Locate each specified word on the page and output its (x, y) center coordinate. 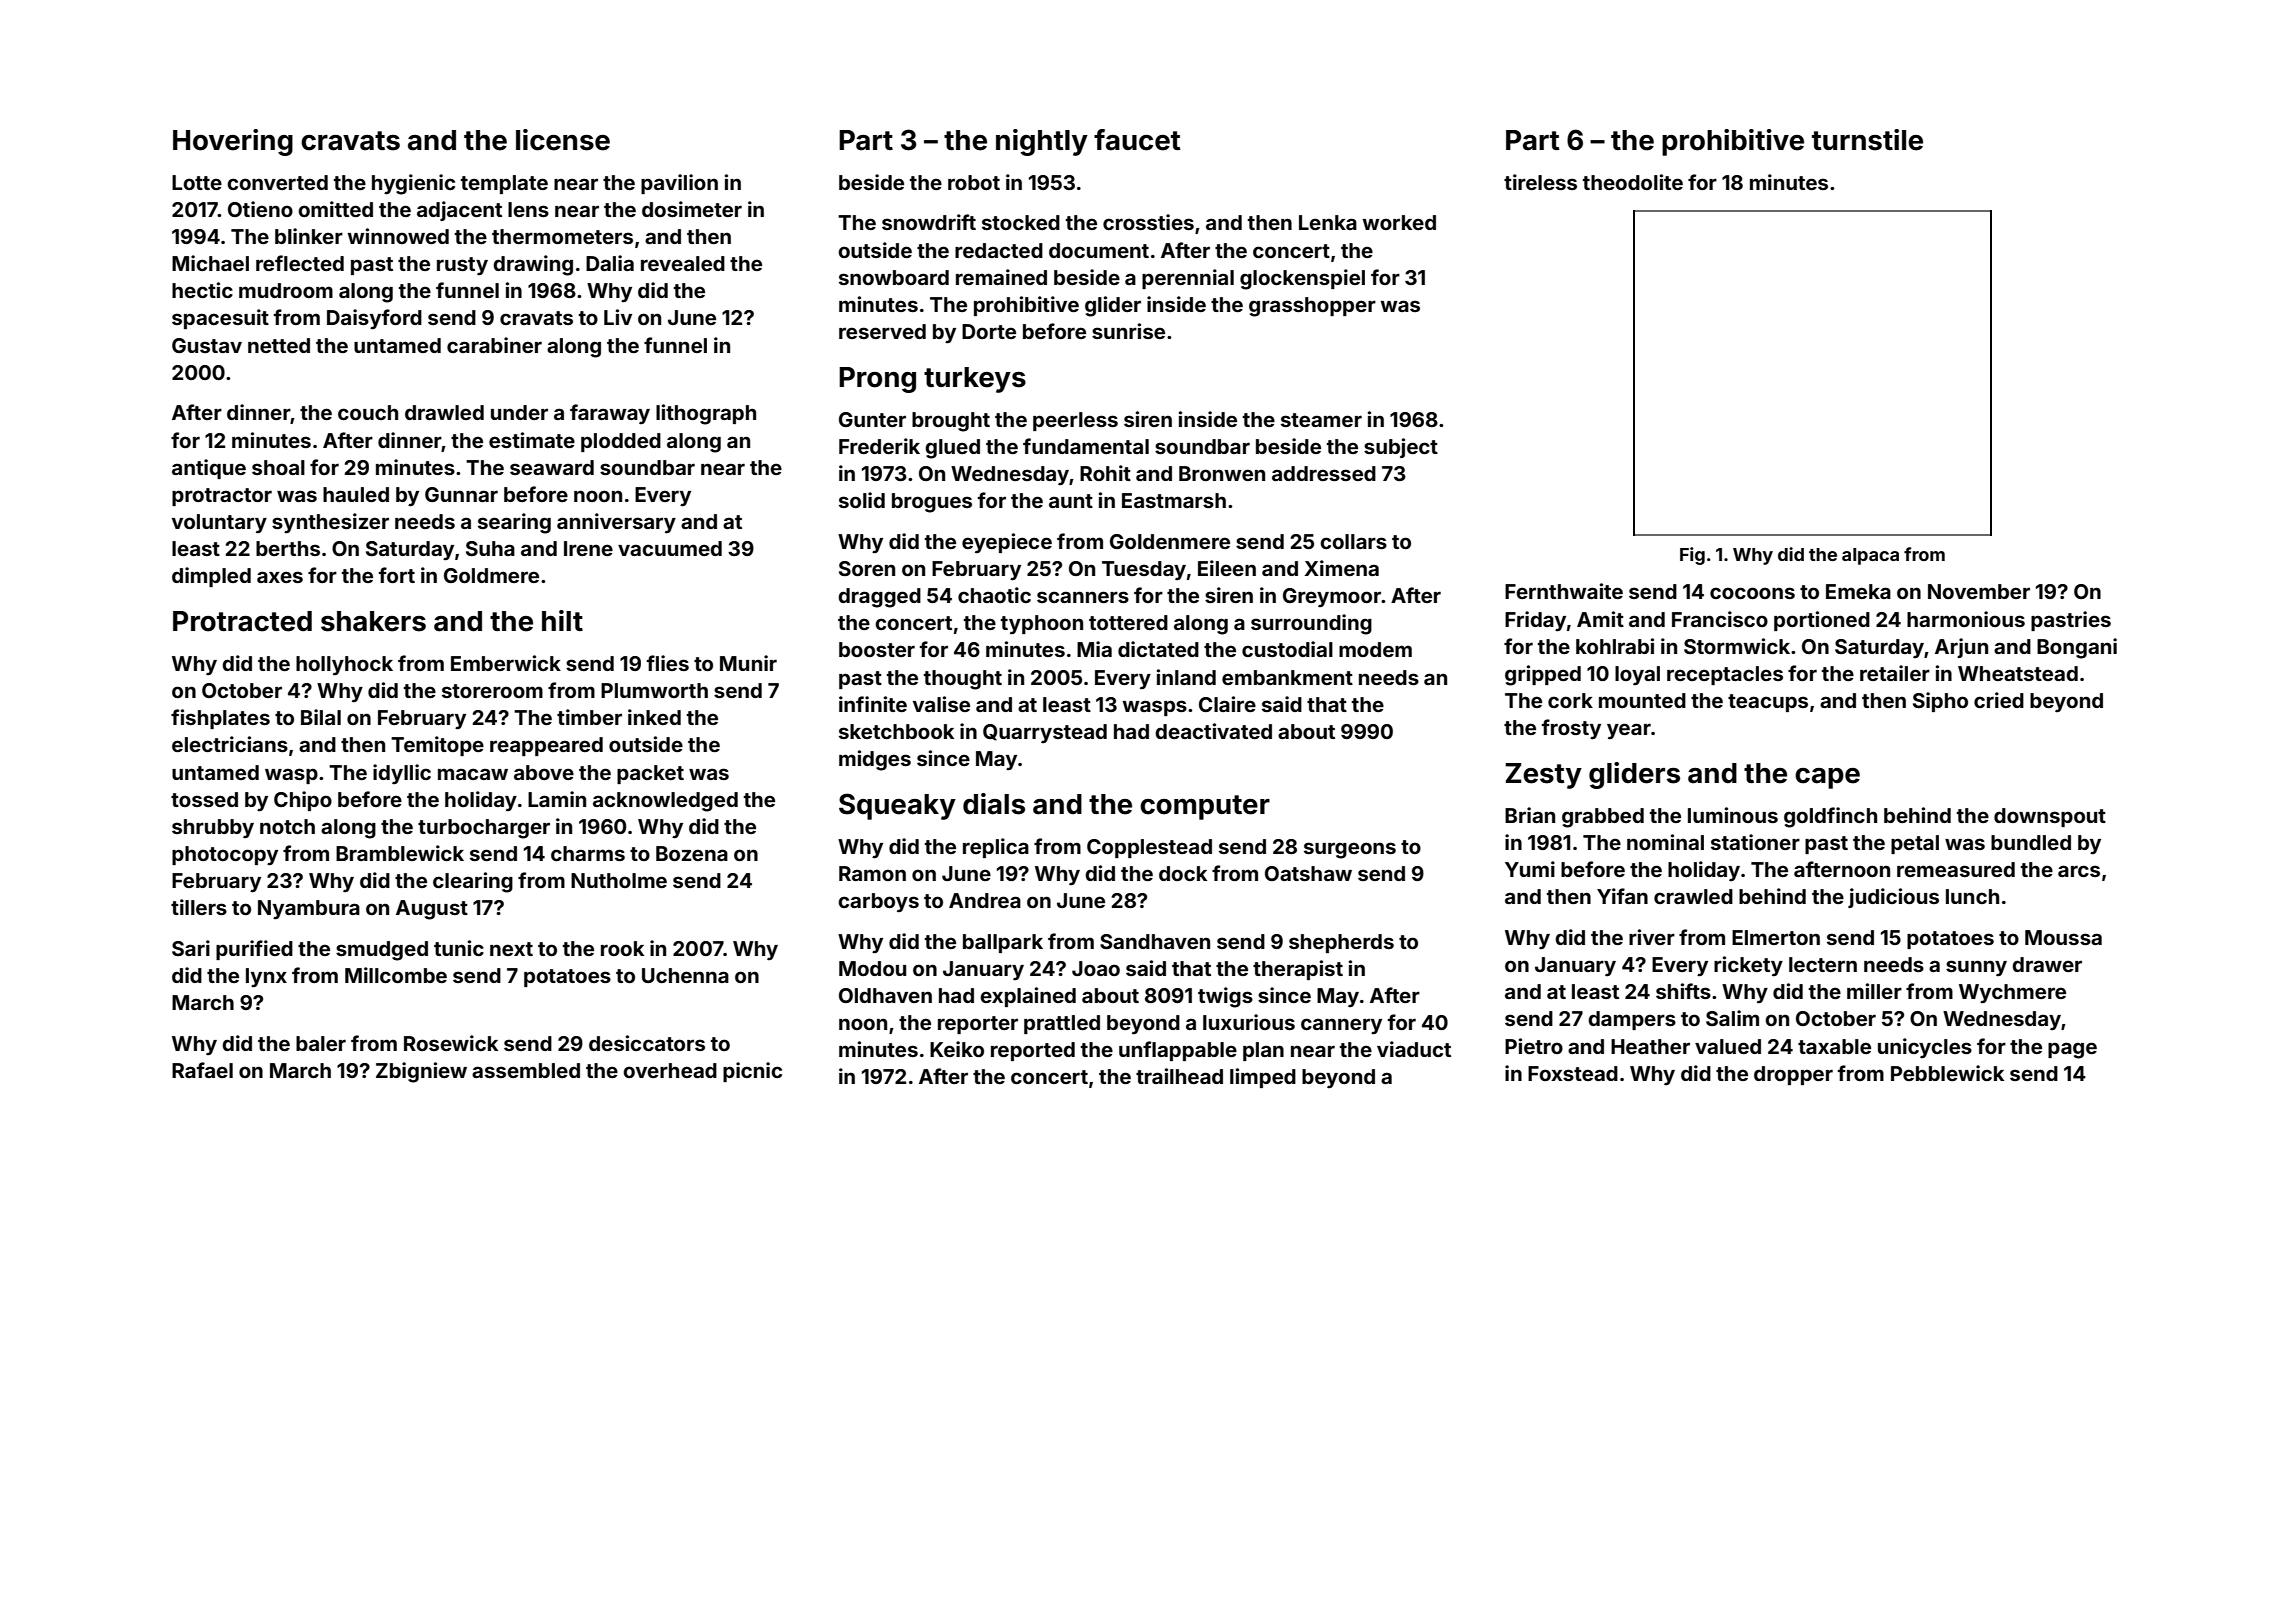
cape (1827, 778)
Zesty (1543, 776)
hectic (202, 290)
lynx (266, 978)
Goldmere (491, 575)
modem (1375, 649)
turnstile (1867, 140)
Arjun (1961, 648)
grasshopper (1312, 307)
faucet (1137, 140)
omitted (335, 209)
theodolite (1633, 182)
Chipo (303, 801)
